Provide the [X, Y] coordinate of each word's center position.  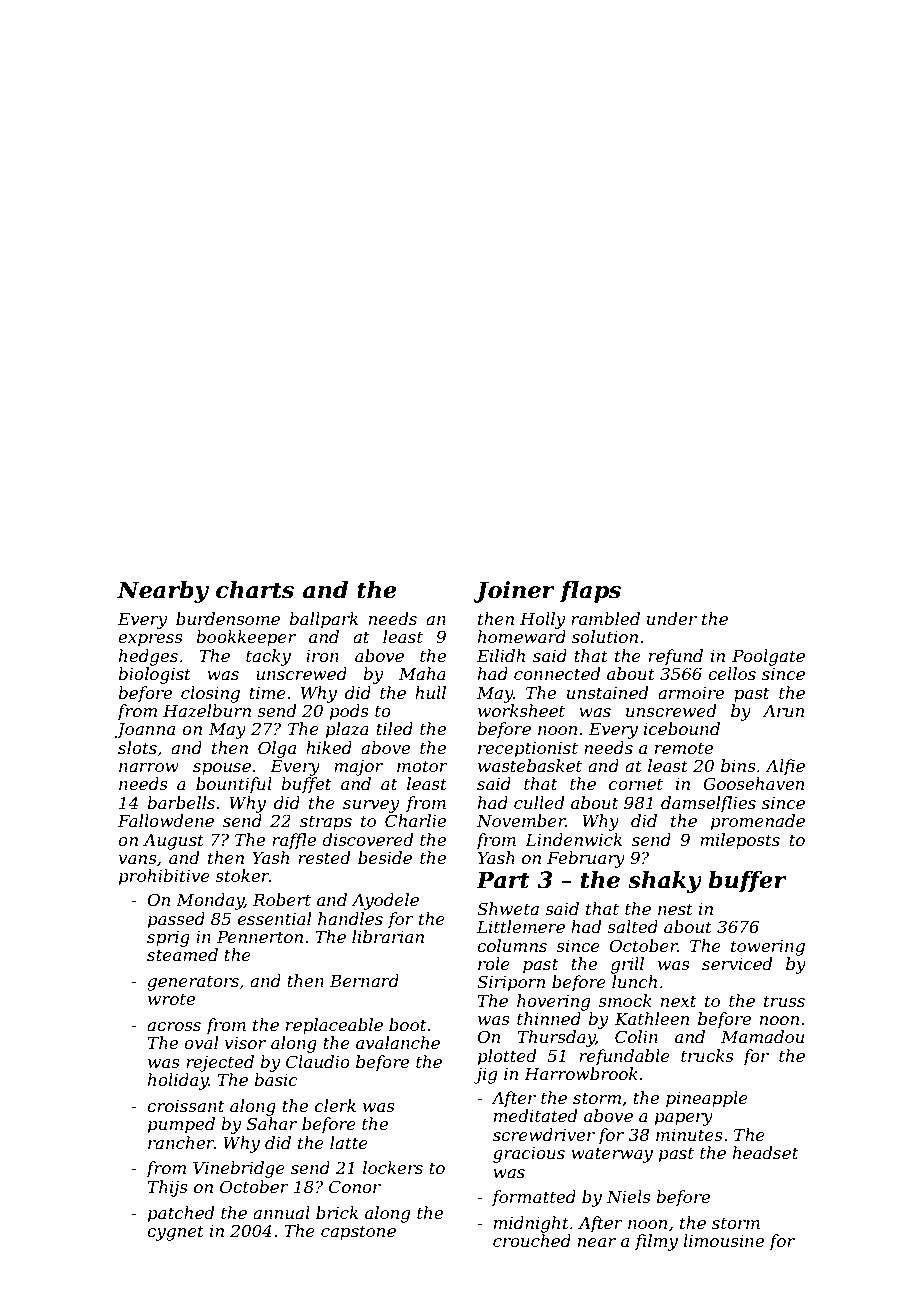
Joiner [514, 592]
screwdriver [544, 1134]
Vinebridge [239, 1169]
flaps [590, 592]
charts [255, 590]
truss [784, 1001]
